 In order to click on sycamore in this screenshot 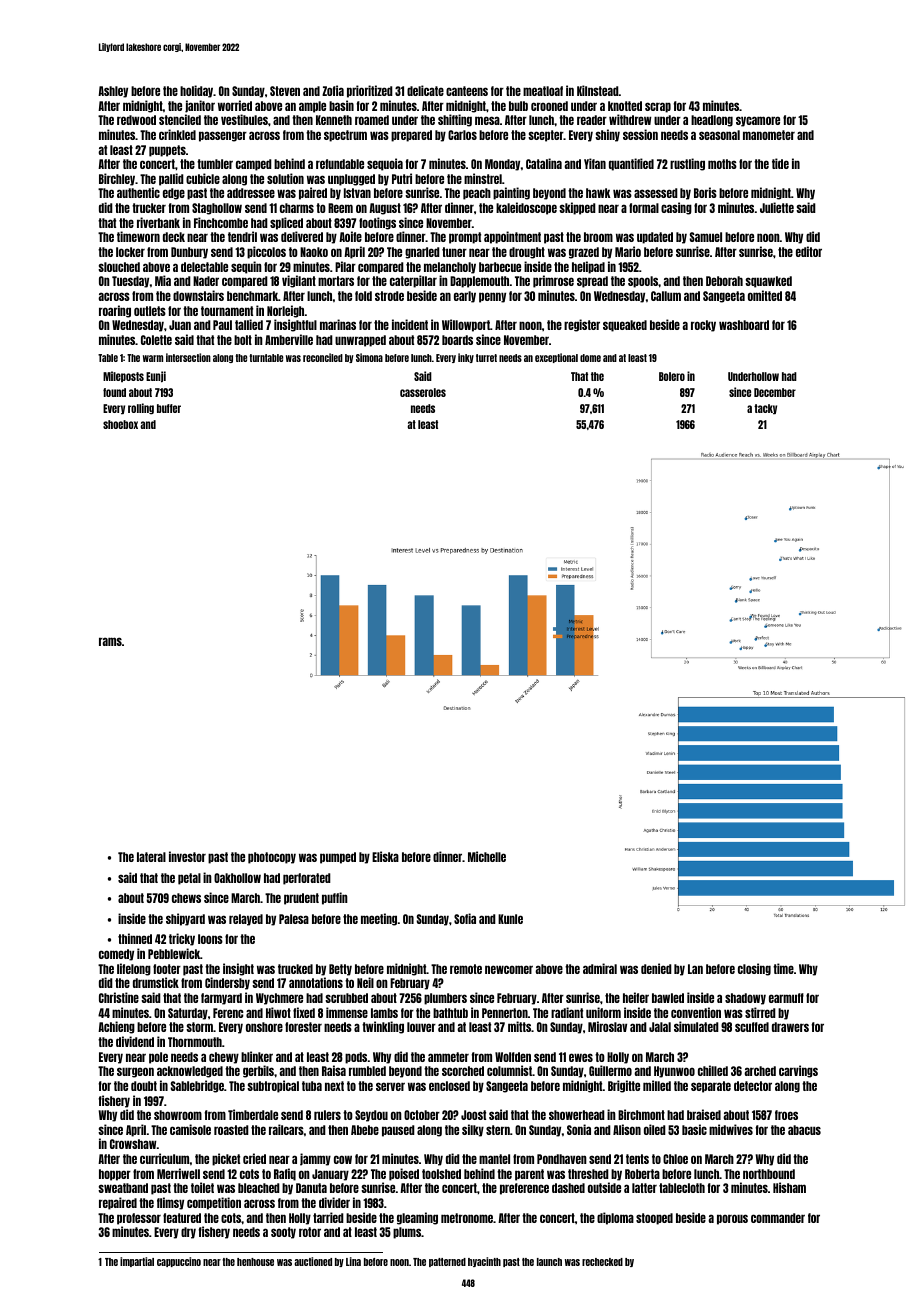, I will do `click(758, 121)`.
